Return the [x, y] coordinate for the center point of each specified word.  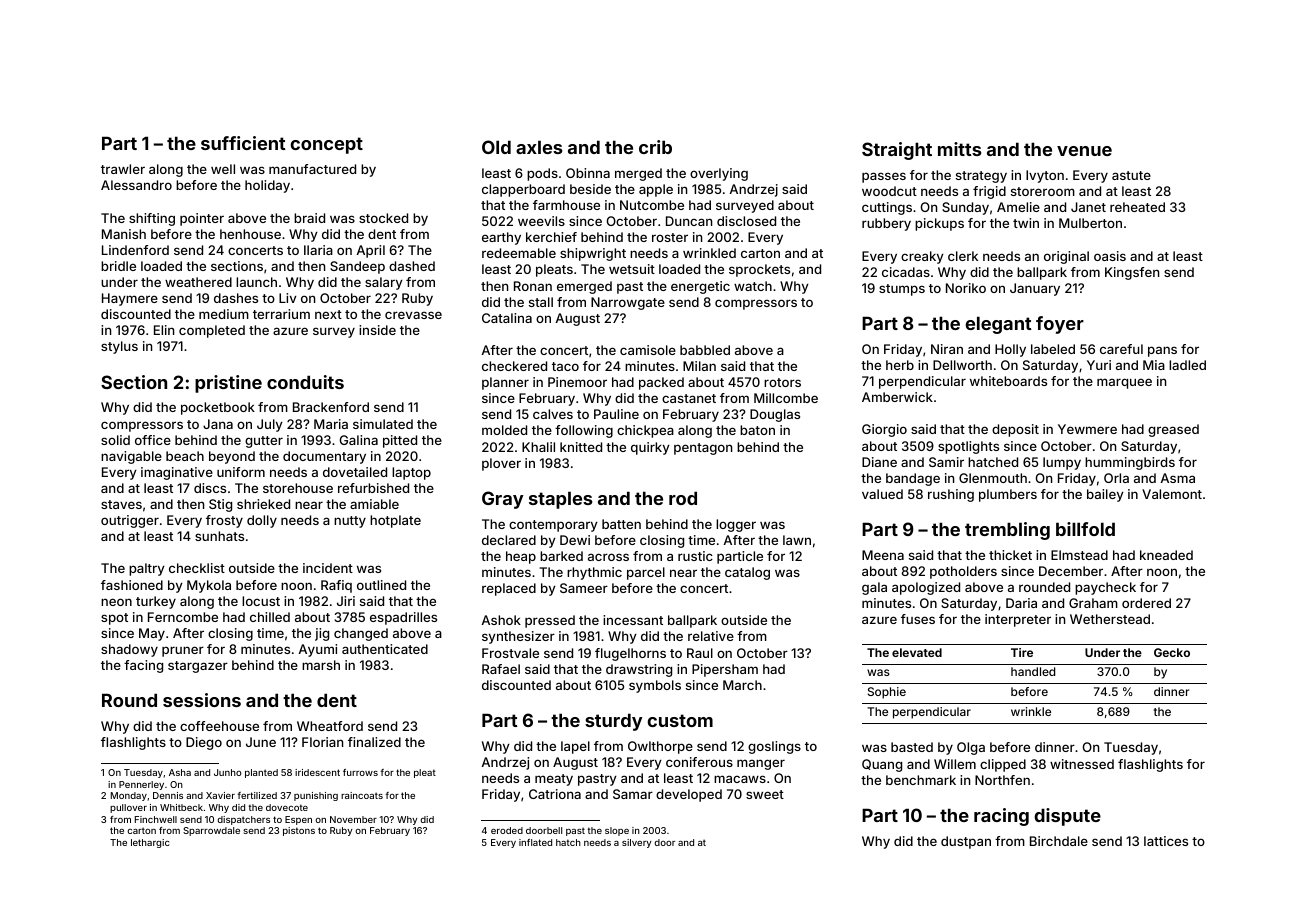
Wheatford [330, 726]
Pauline [616, 414]
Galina [358, 440]
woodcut [889, 191]
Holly [1010, 350]
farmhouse [566, 205]
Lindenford [135, 250]
